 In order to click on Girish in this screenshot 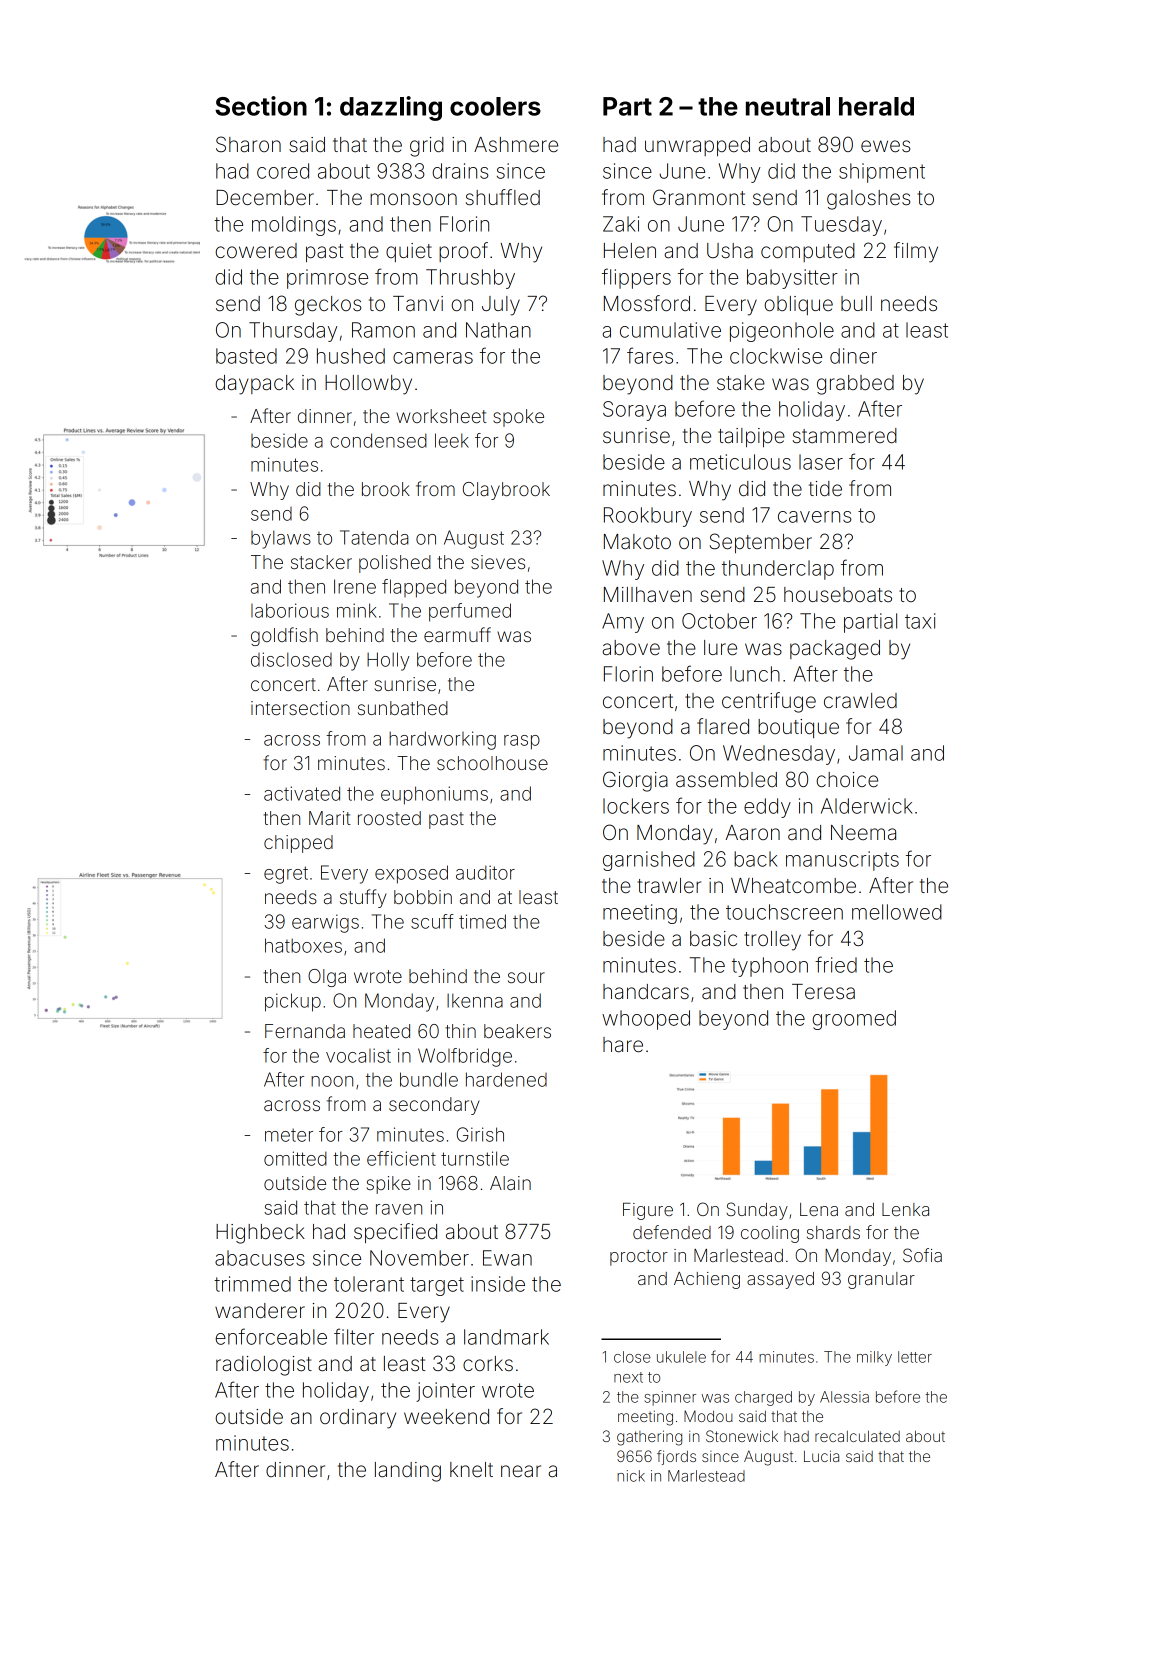, I will do `click(480, 1134)`.
